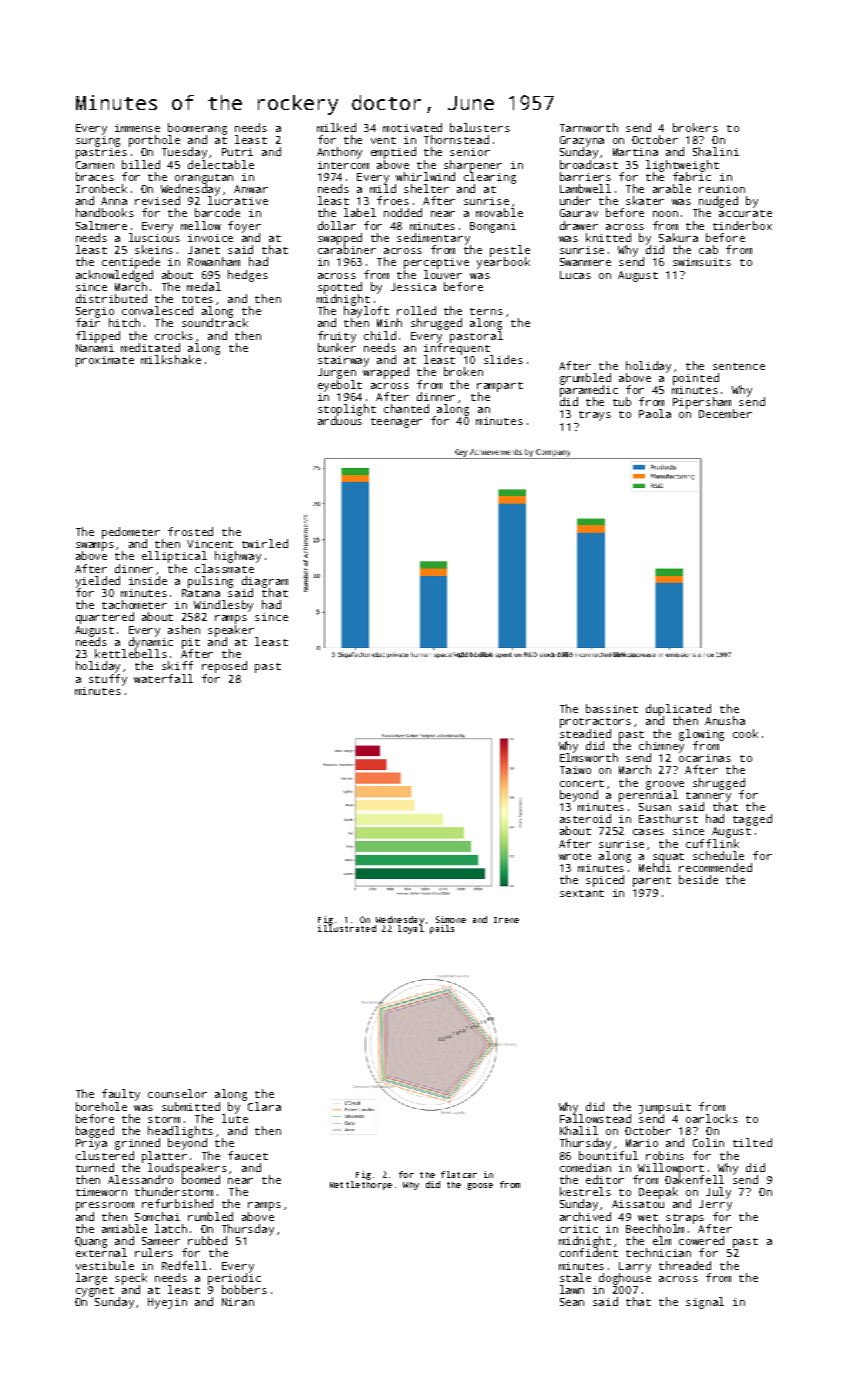 This screenshot has height=1400, width=849. I want to click on balusters, so click(480, 127).
